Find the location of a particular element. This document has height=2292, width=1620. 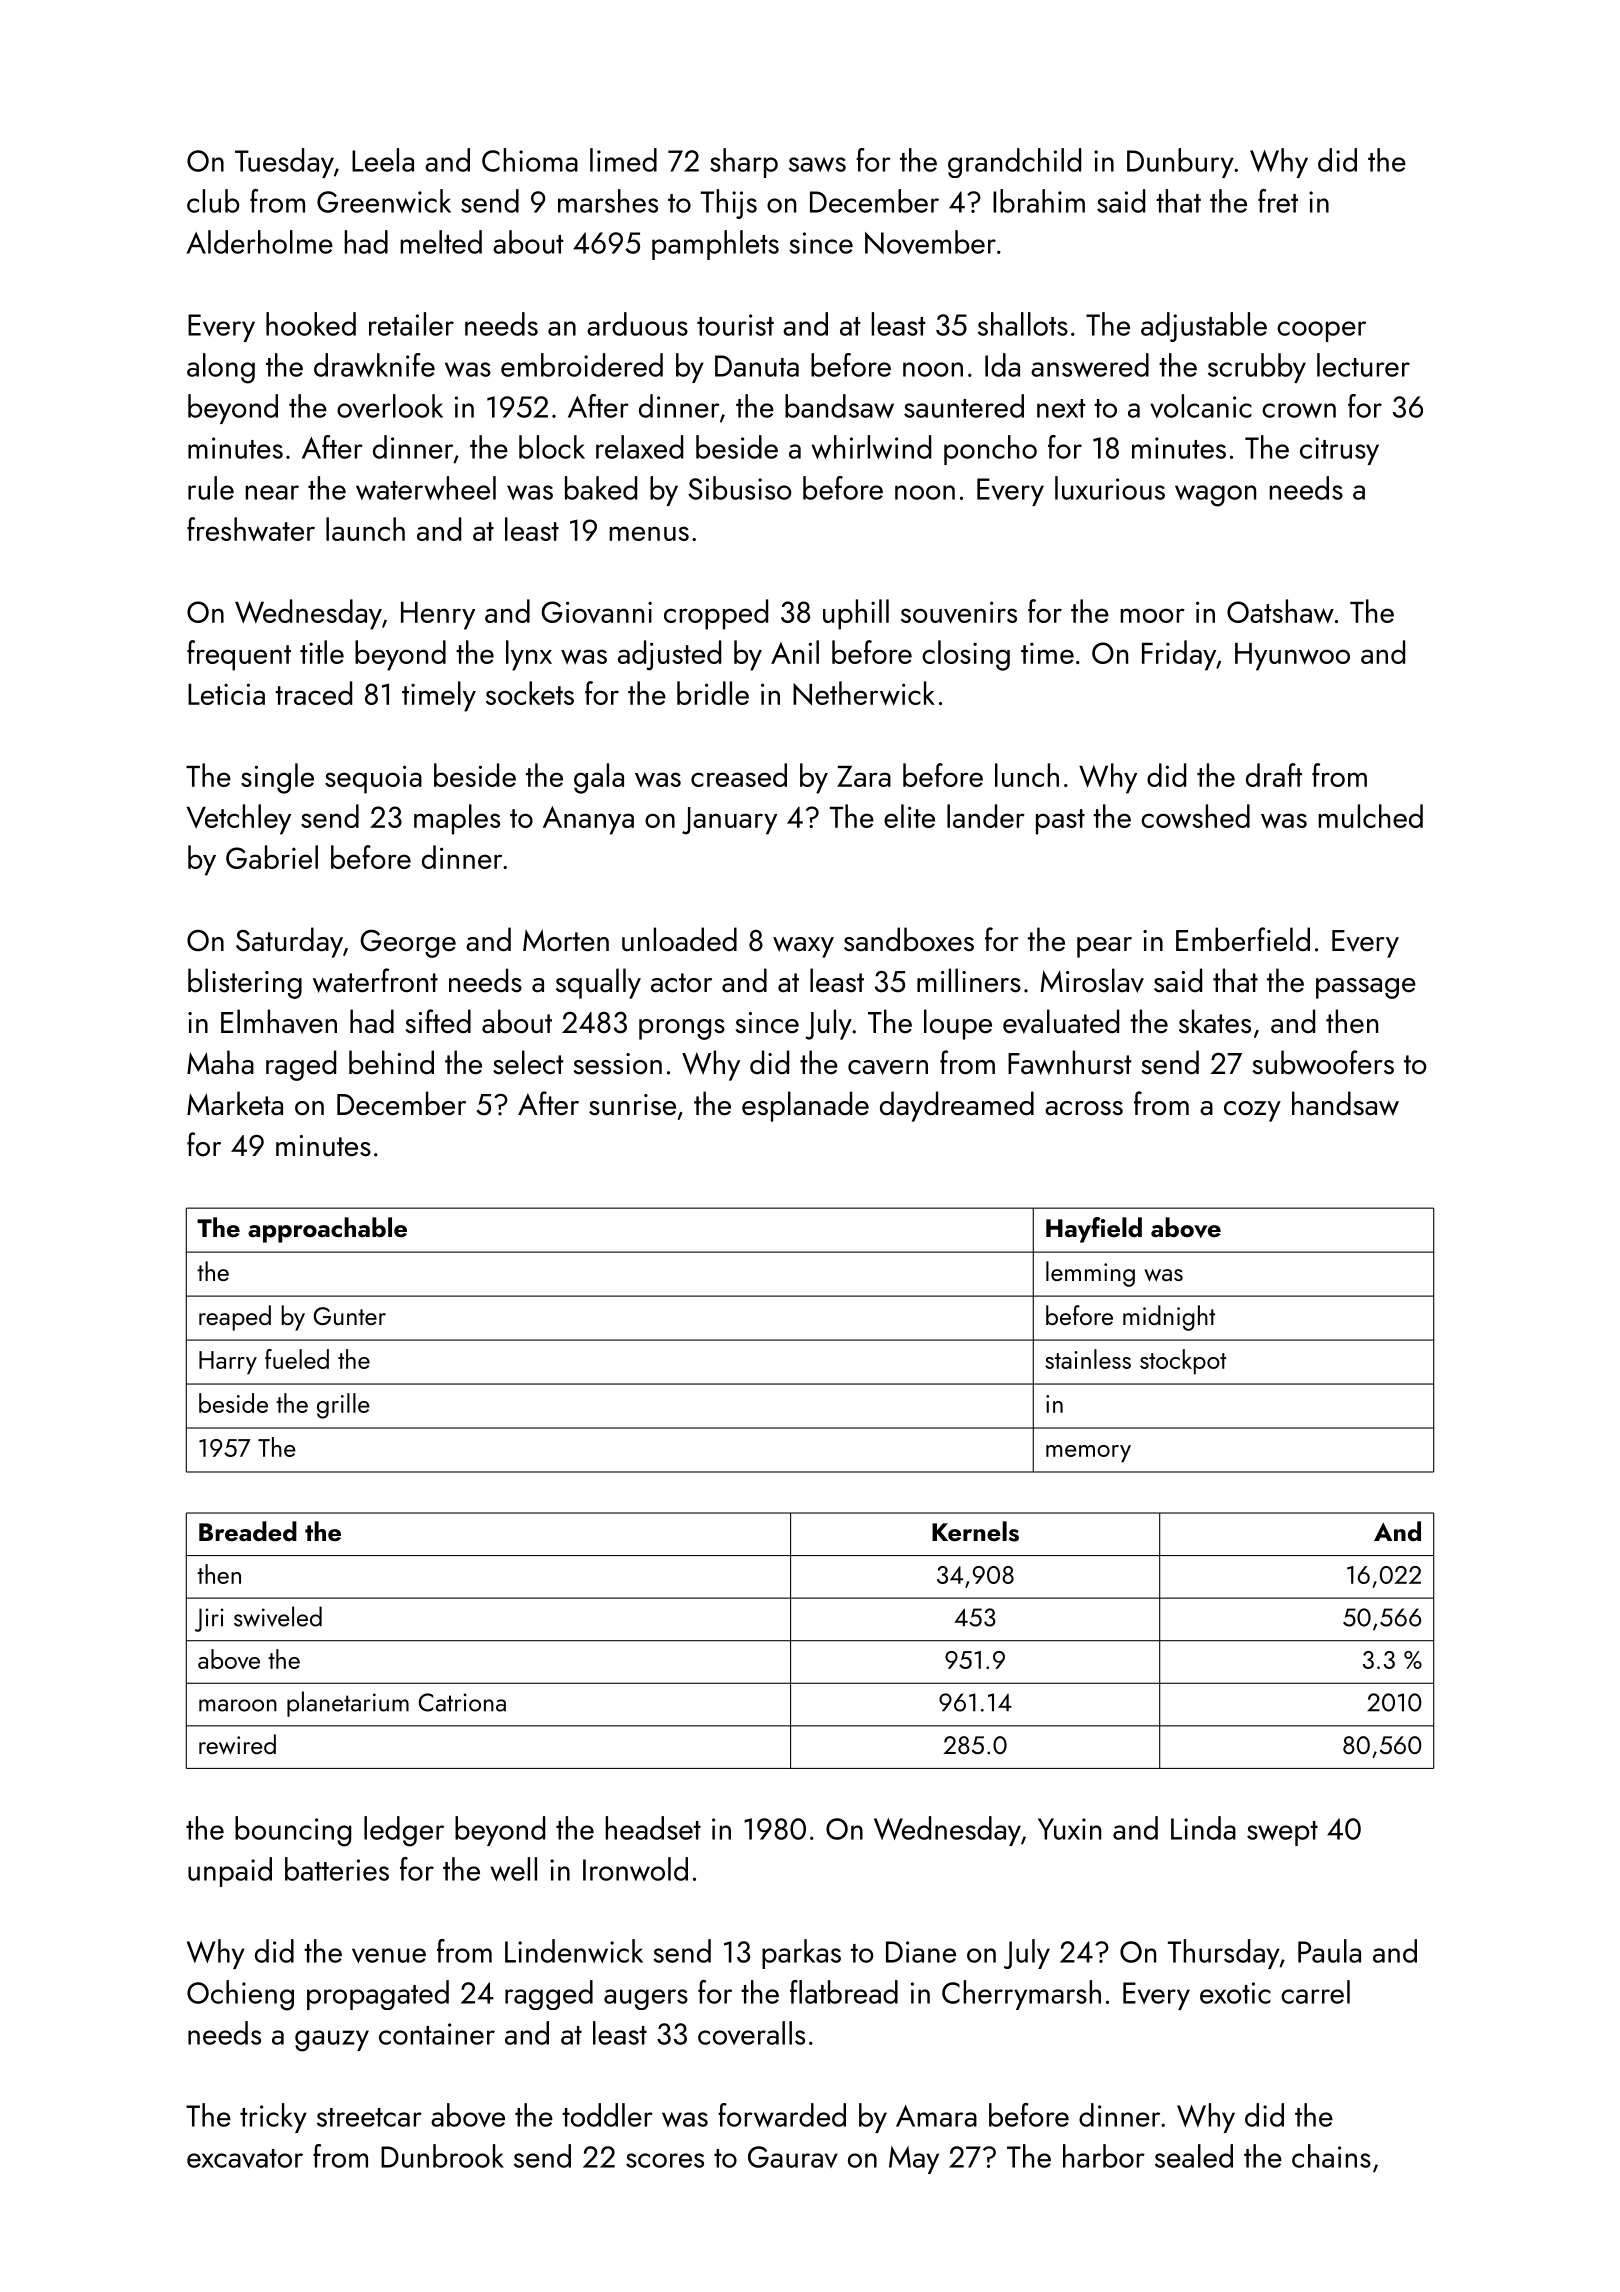

Ibrahim is located at coordinates (1039, 201).
